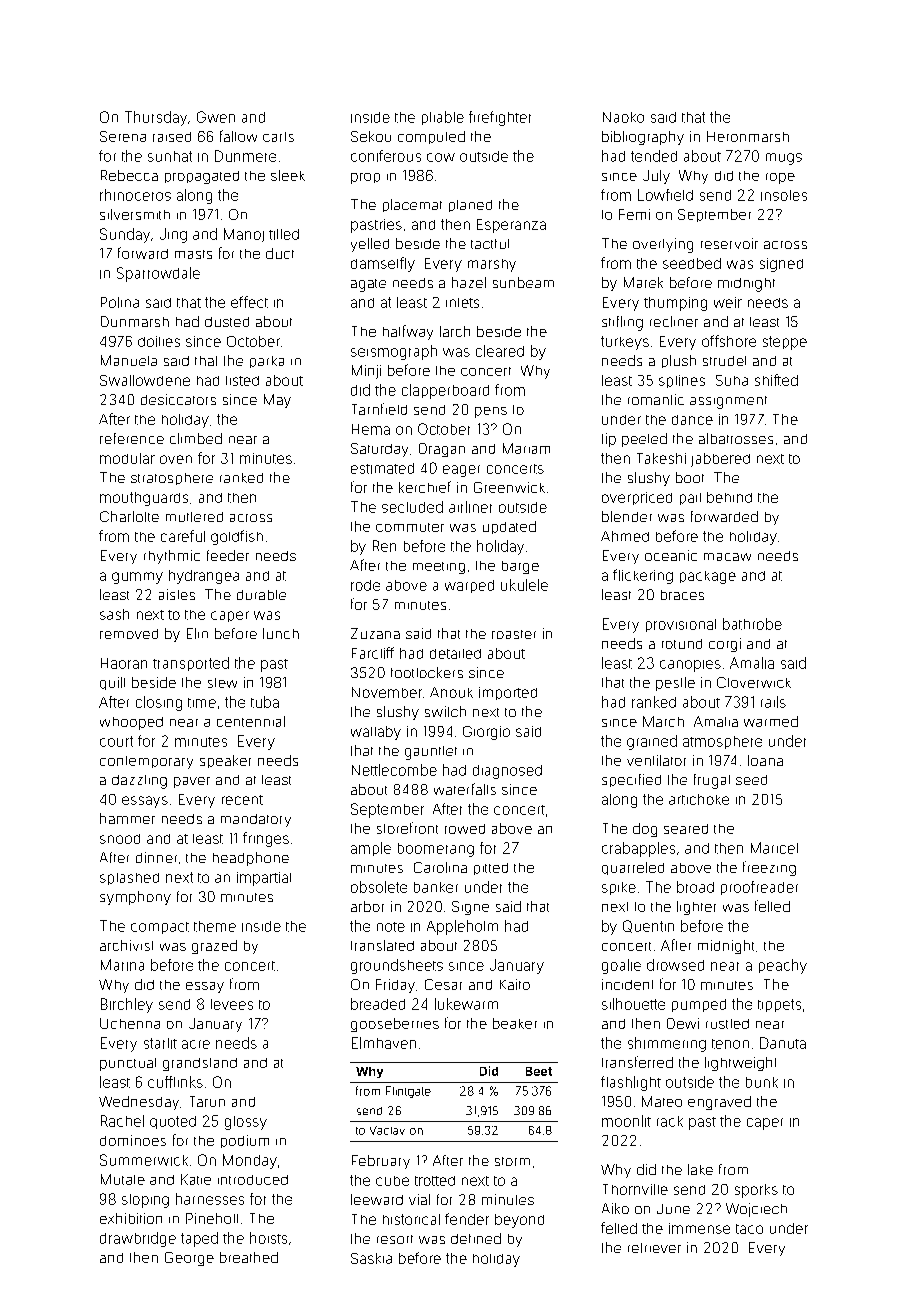 The width and height of the document is (908, 1316). Describe the element at coordinates (189, 1259) in the document. I see `George` at that location.
